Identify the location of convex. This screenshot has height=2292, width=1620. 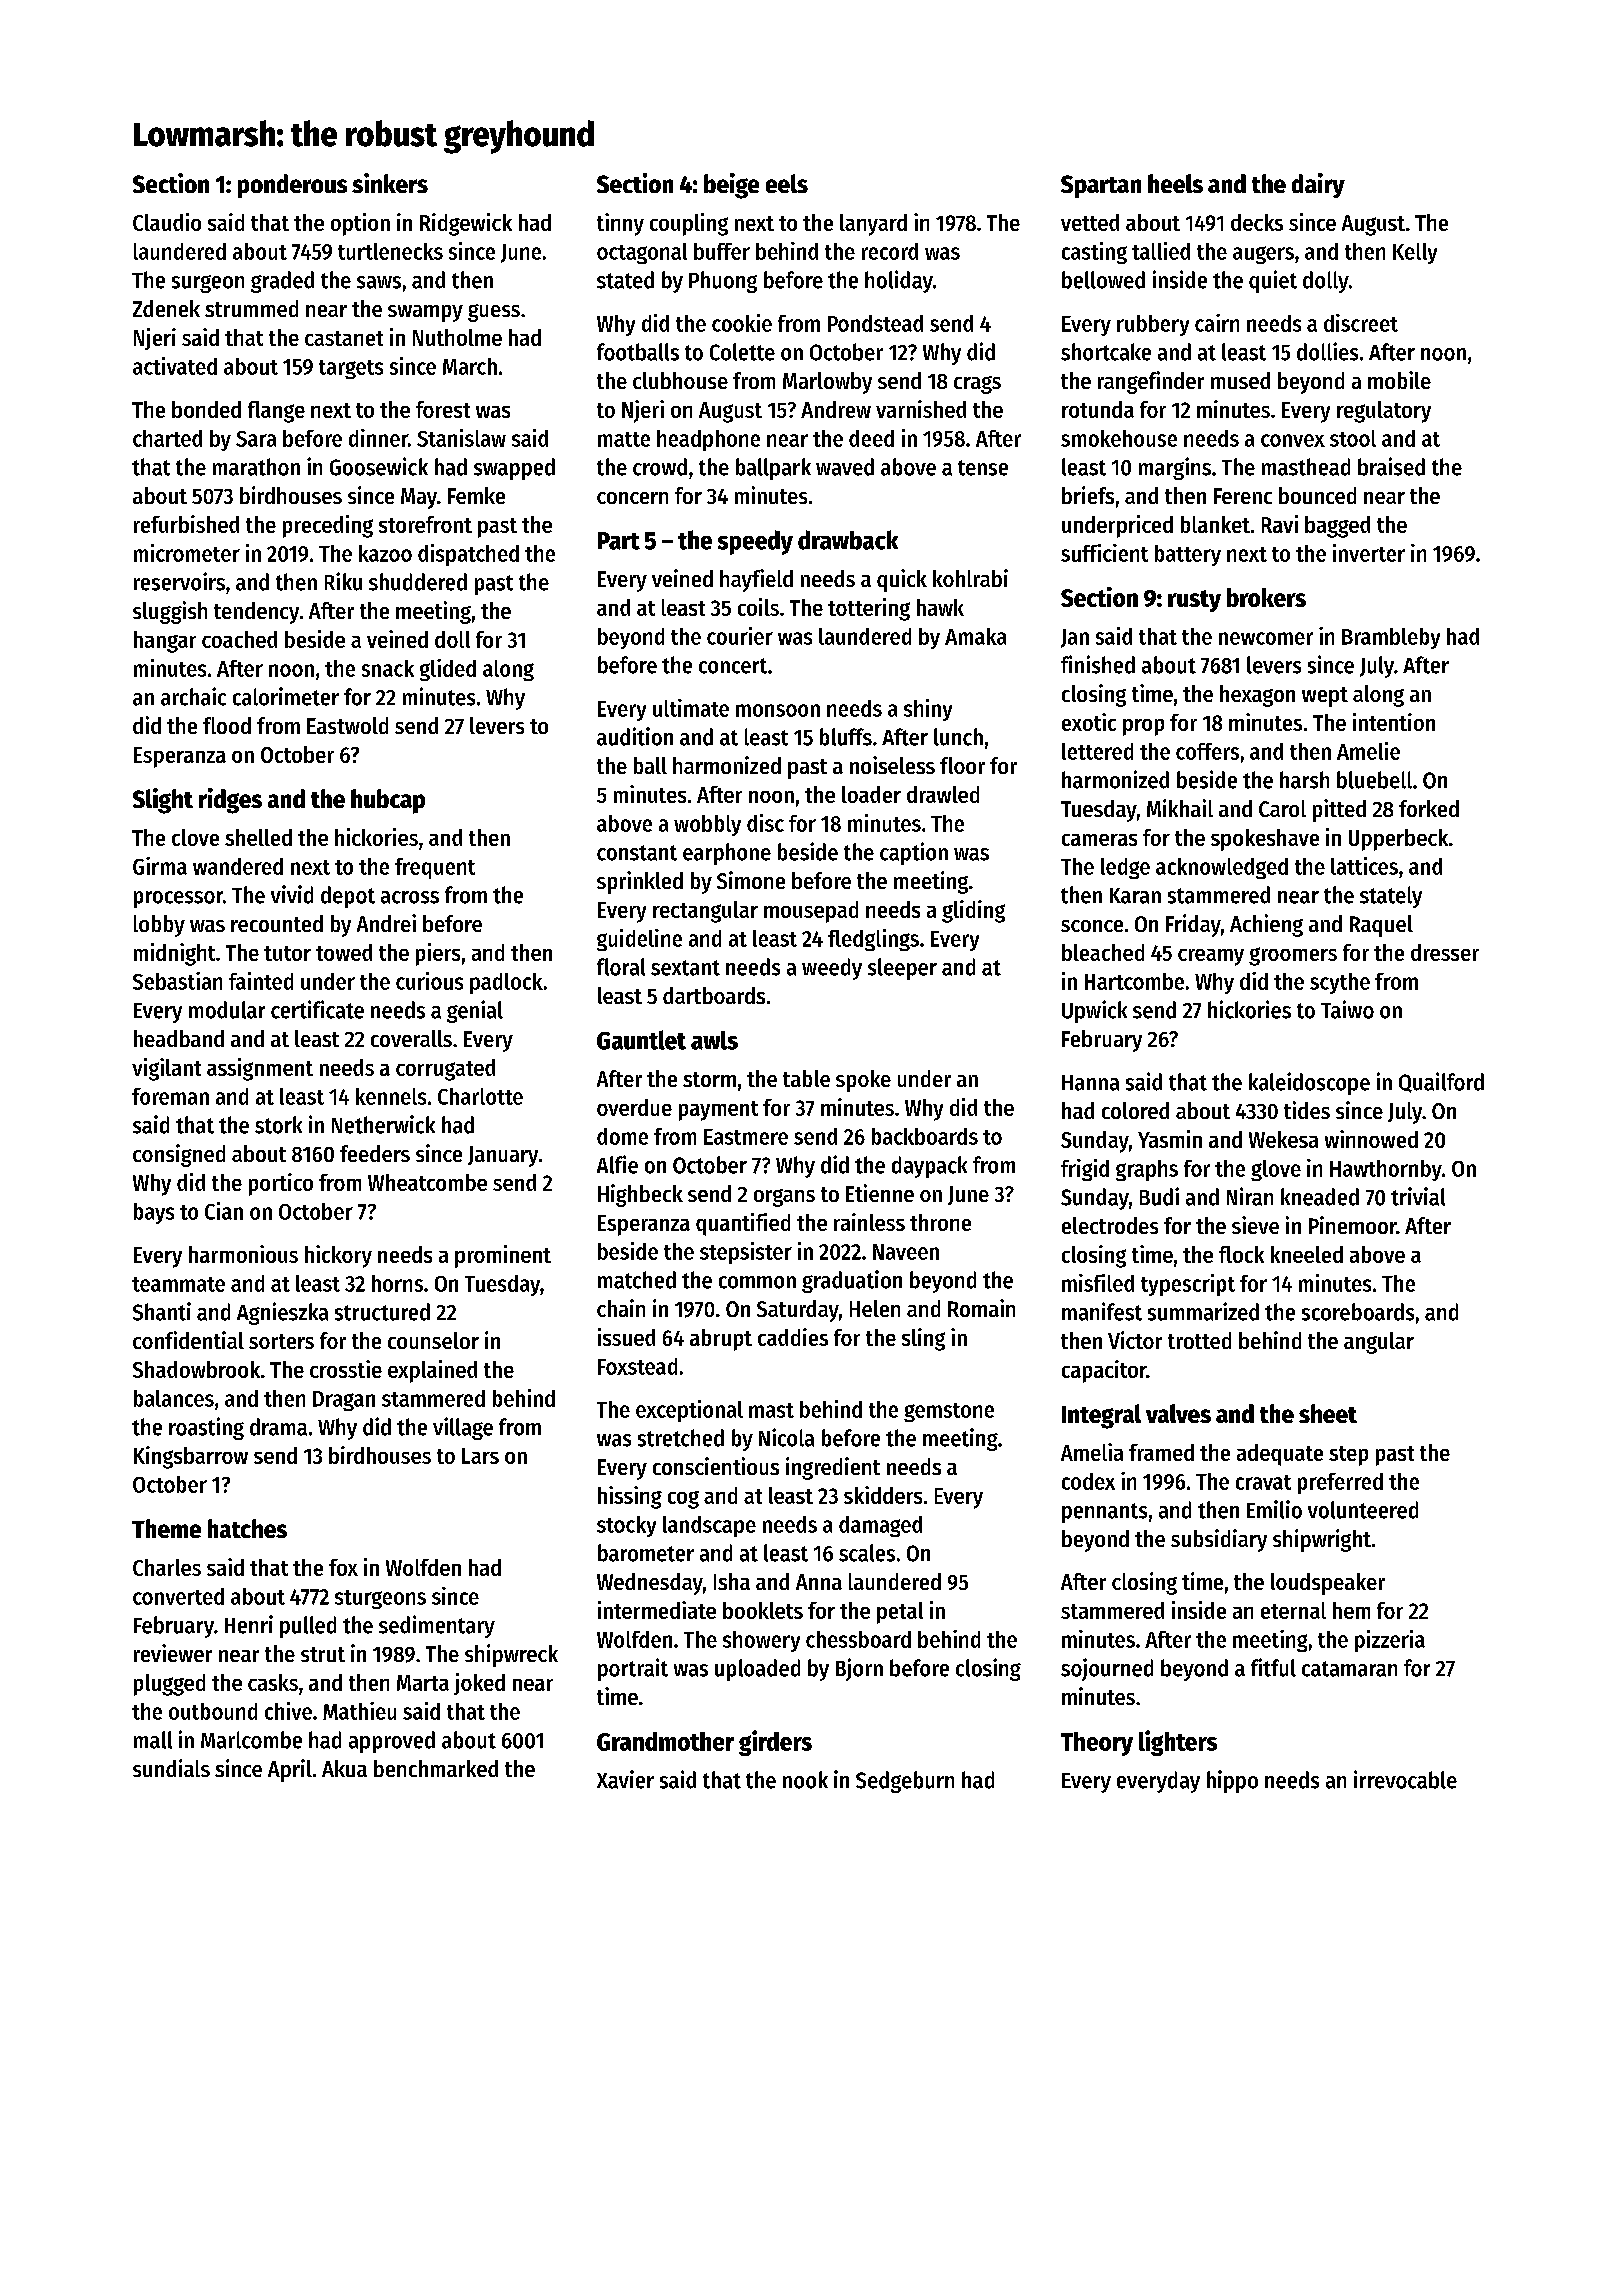
(1293, 440).
